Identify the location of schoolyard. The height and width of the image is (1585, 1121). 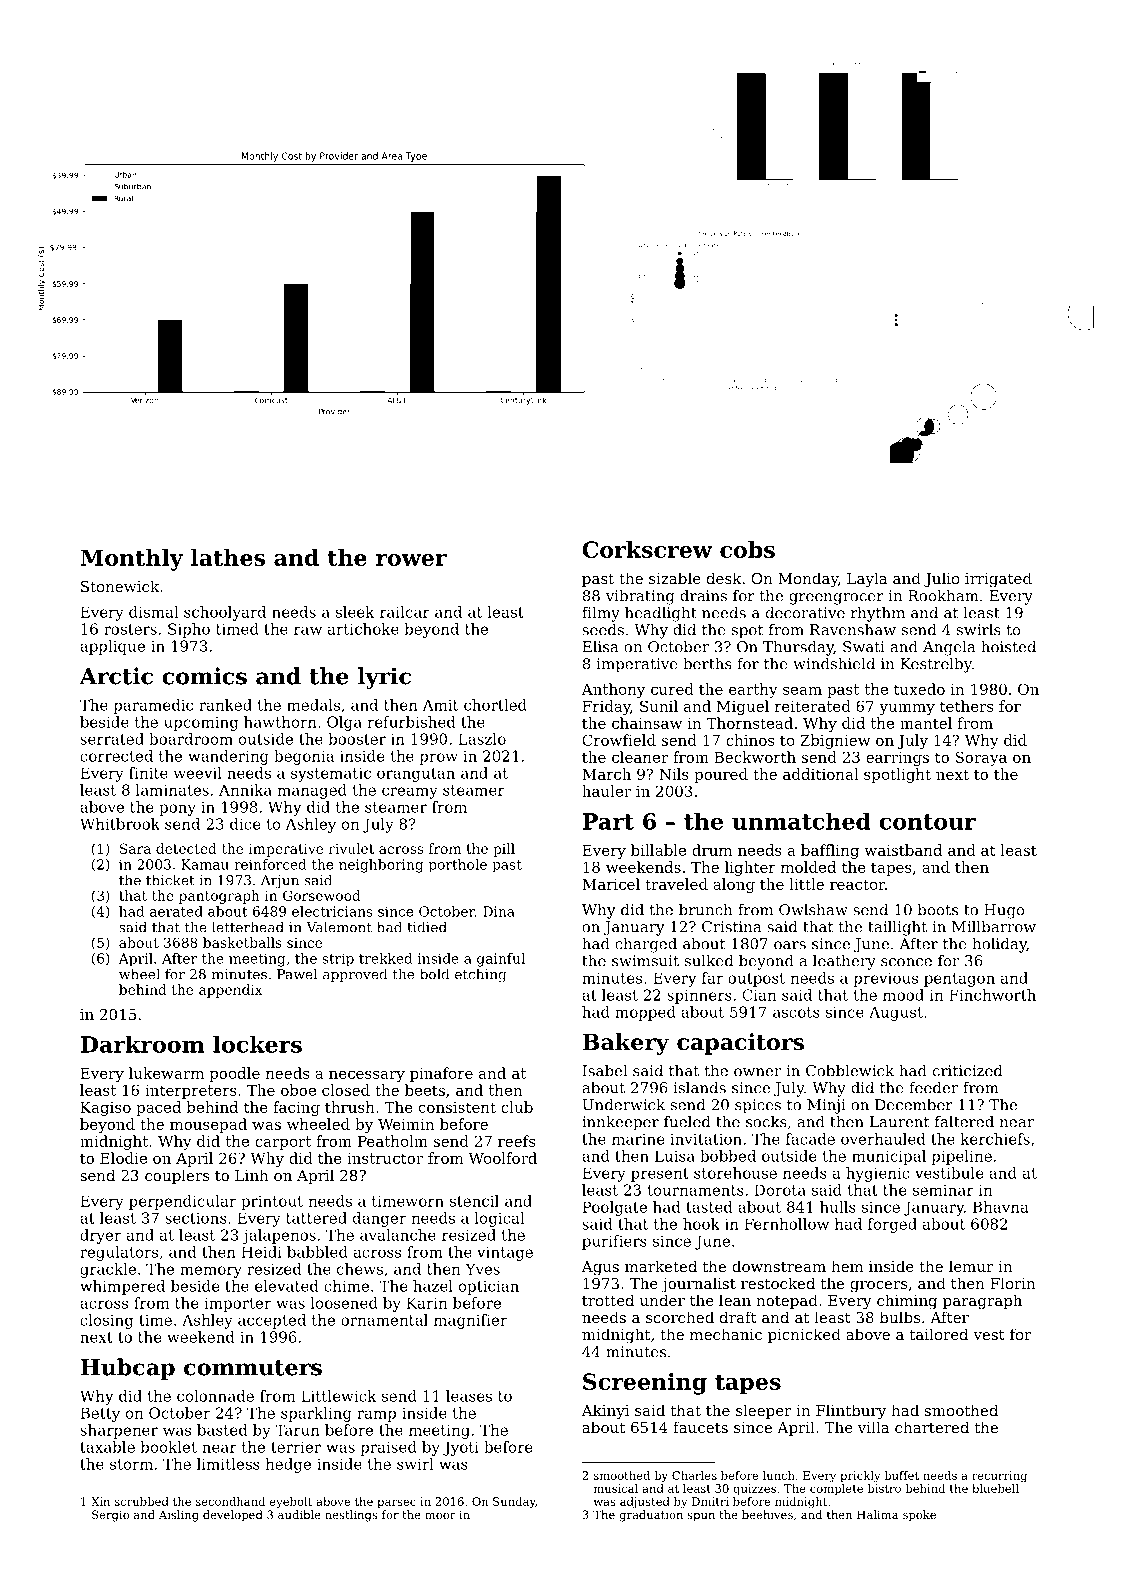
(225, 613).
